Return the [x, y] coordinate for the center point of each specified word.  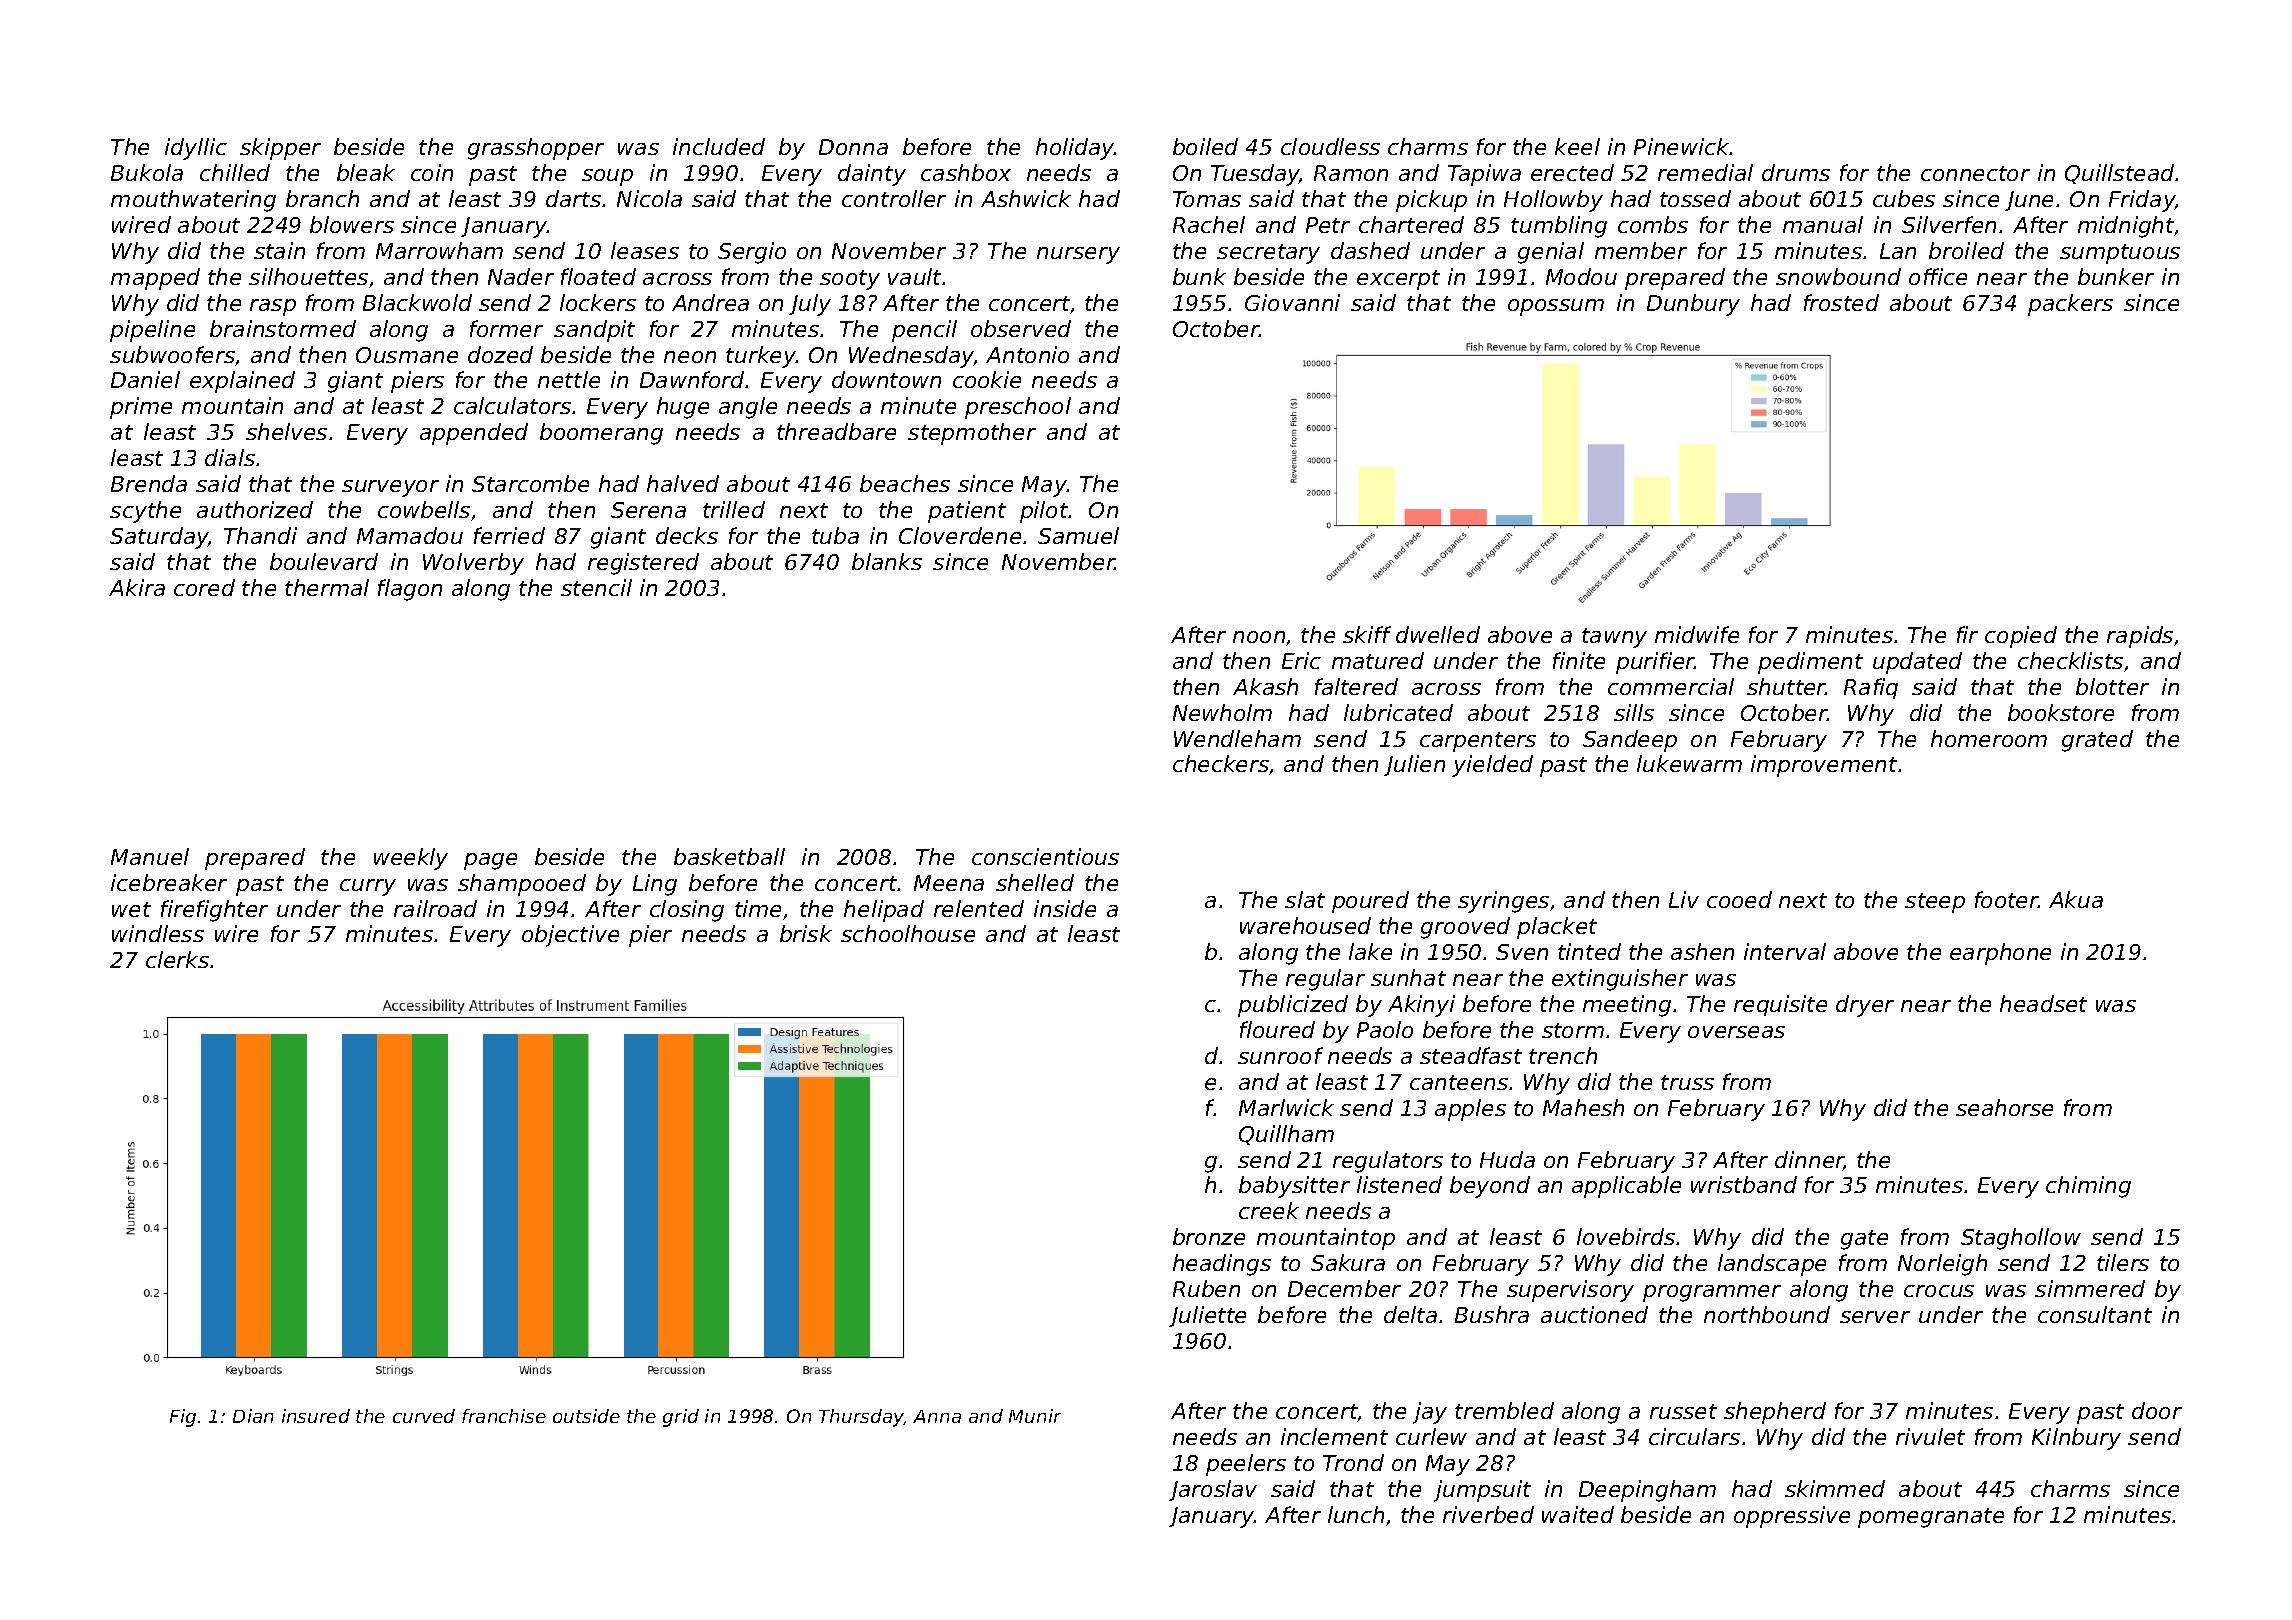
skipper [280, 149]
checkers [1221, 763]
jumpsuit [1482, 1491]
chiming [2088, 1187]
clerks [177, 959]
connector [1975, 173]
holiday [1075, 149]
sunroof [1280, 1055]
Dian [253, 1416]
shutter [1786, 686]
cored [204, 587]
